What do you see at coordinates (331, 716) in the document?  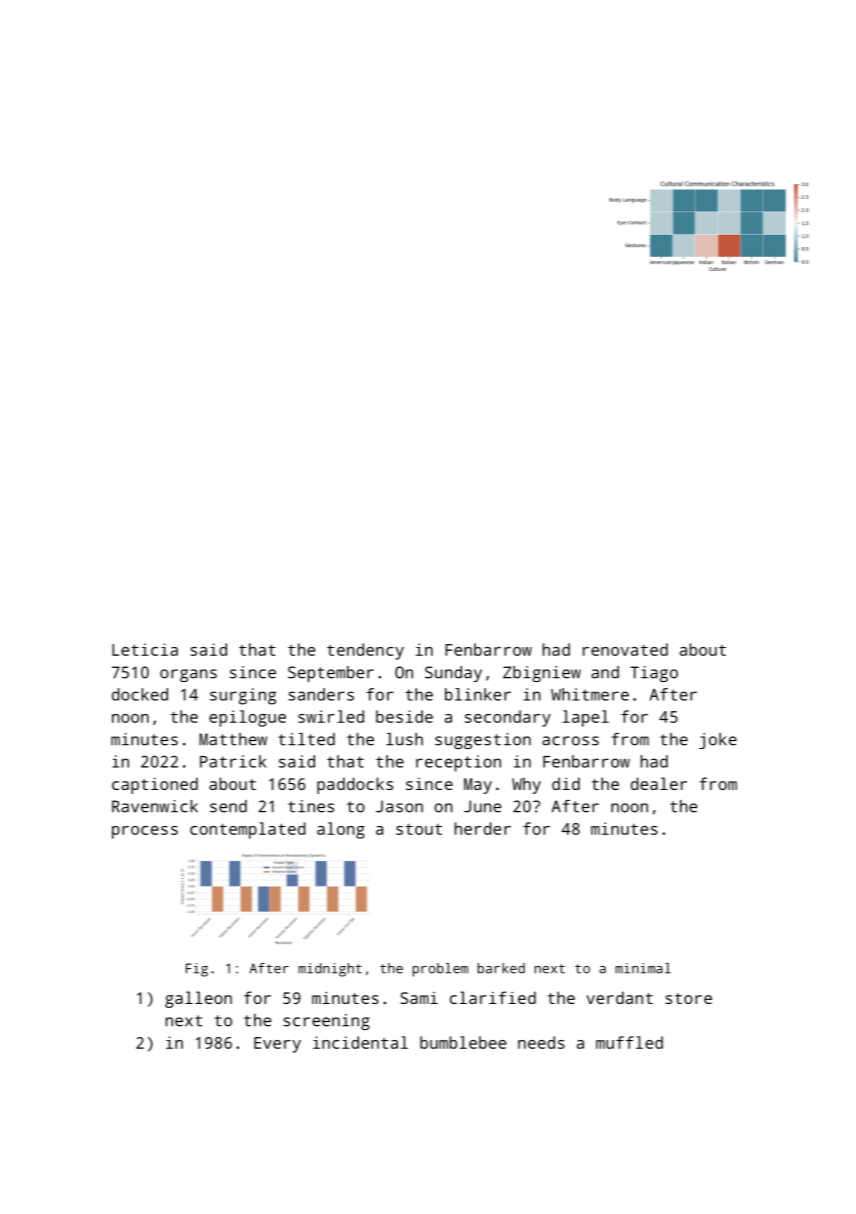 I see `swirled` at bounding box center [331, 716].
